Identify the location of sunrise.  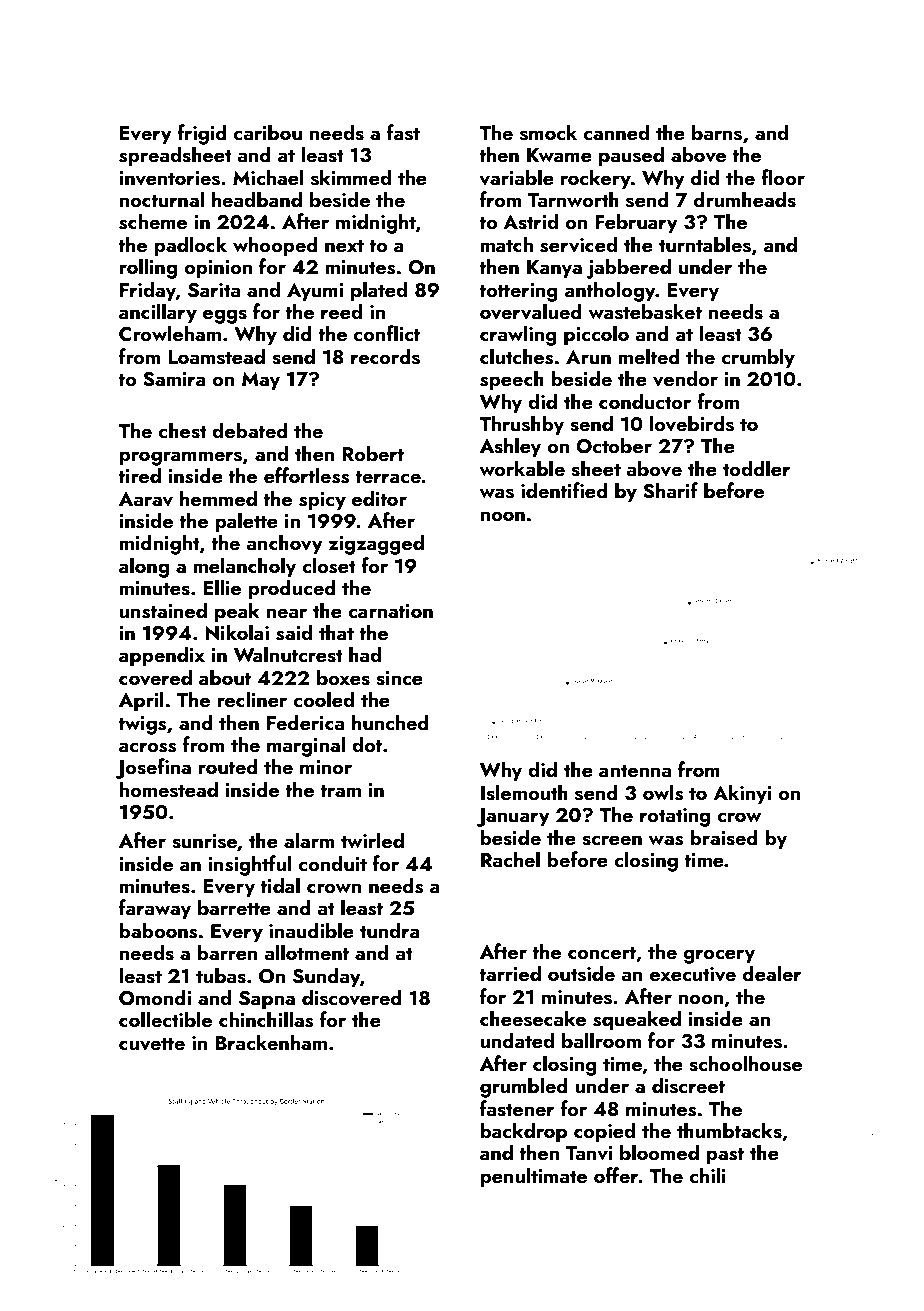
(204, 841).
